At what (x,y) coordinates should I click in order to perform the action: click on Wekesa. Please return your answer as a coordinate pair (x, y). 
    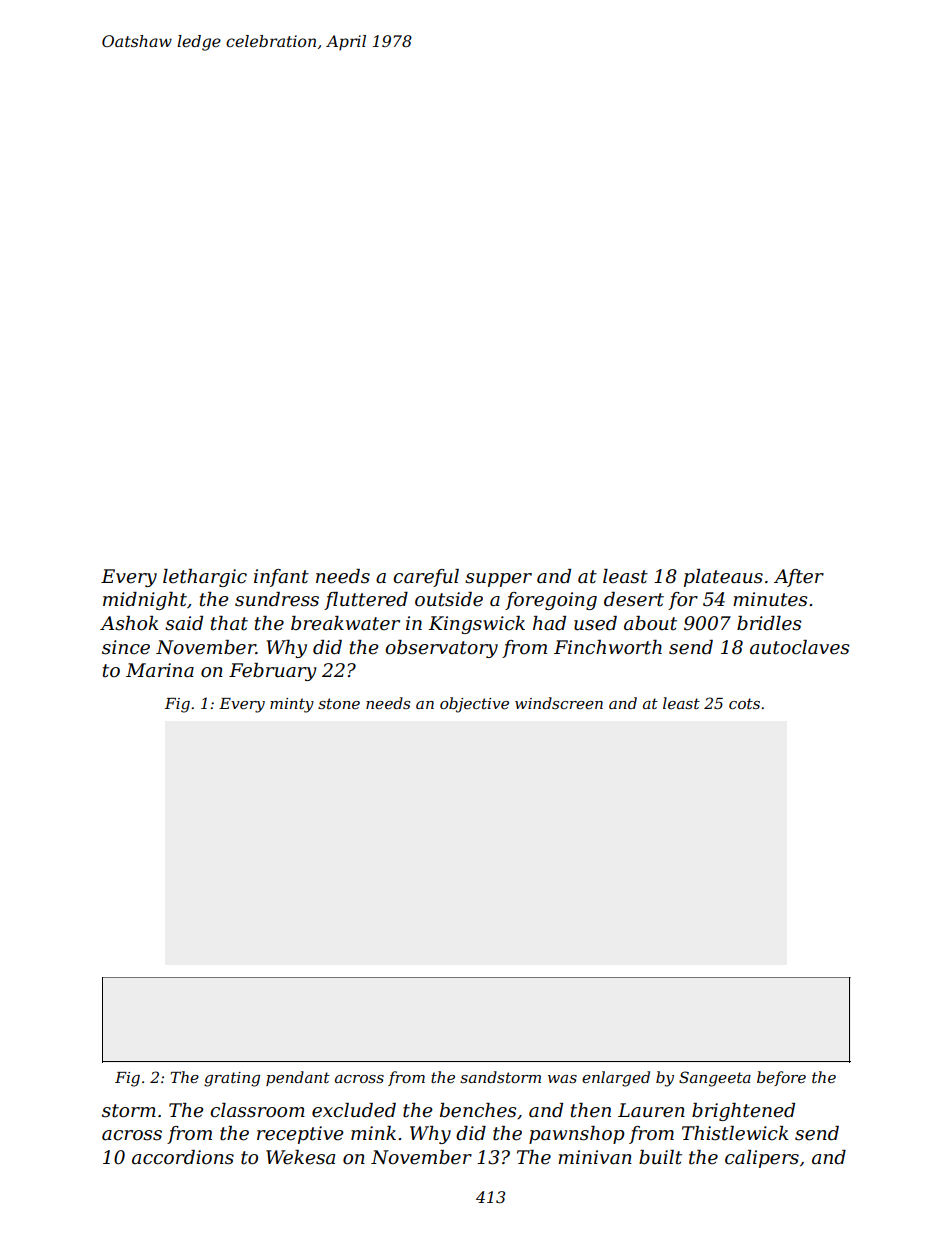
    Looking at the image, I should click on (300, 1157).
